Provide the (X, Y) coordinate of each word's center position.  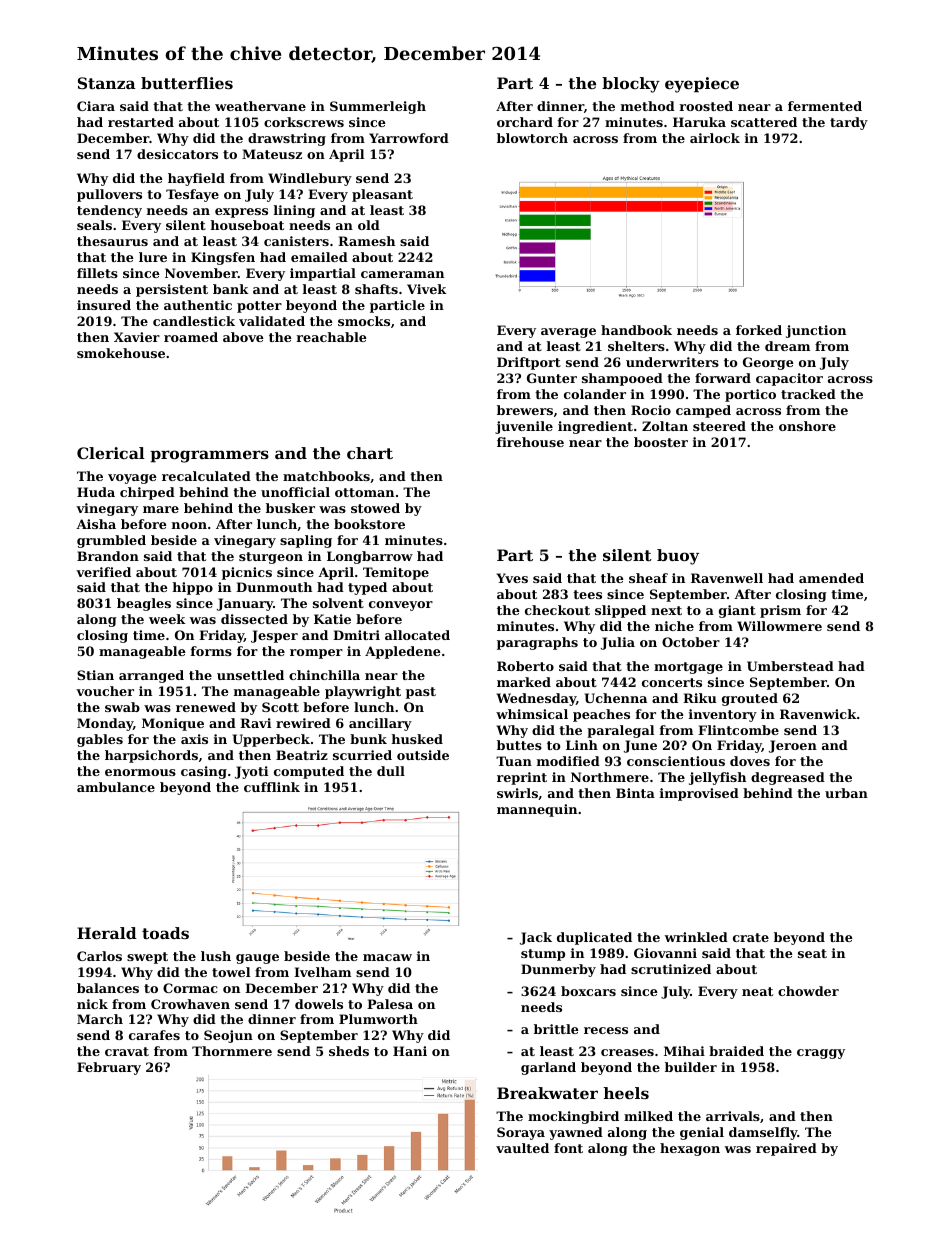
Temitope (396, 573)
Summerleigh (378, 107)
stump (543, 955)
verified (103, 572)
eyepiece (702, 85)
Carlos (99, 956)
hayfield (196, 179)
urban (846, 793)
